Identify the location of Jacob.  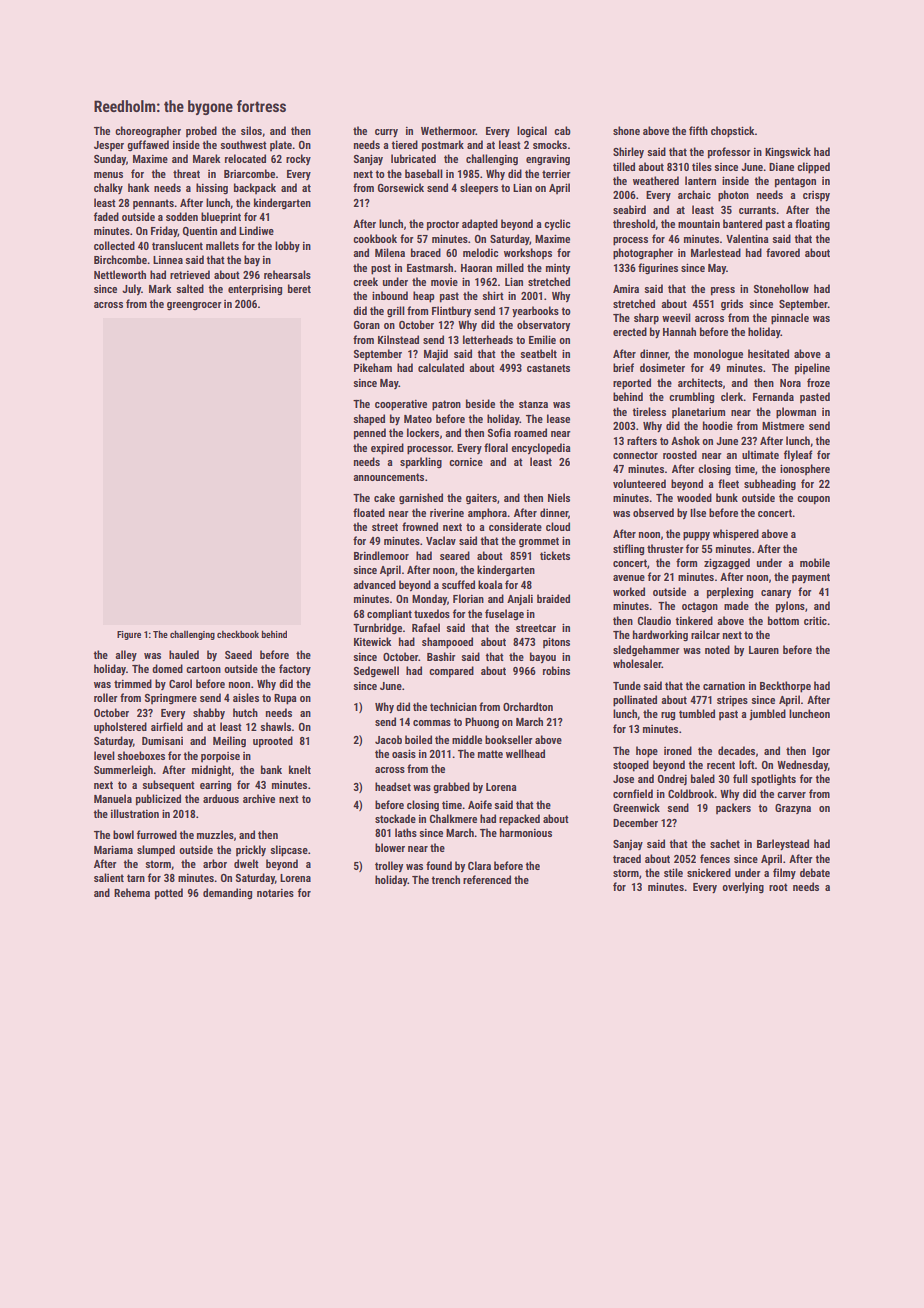
(388, 739).
